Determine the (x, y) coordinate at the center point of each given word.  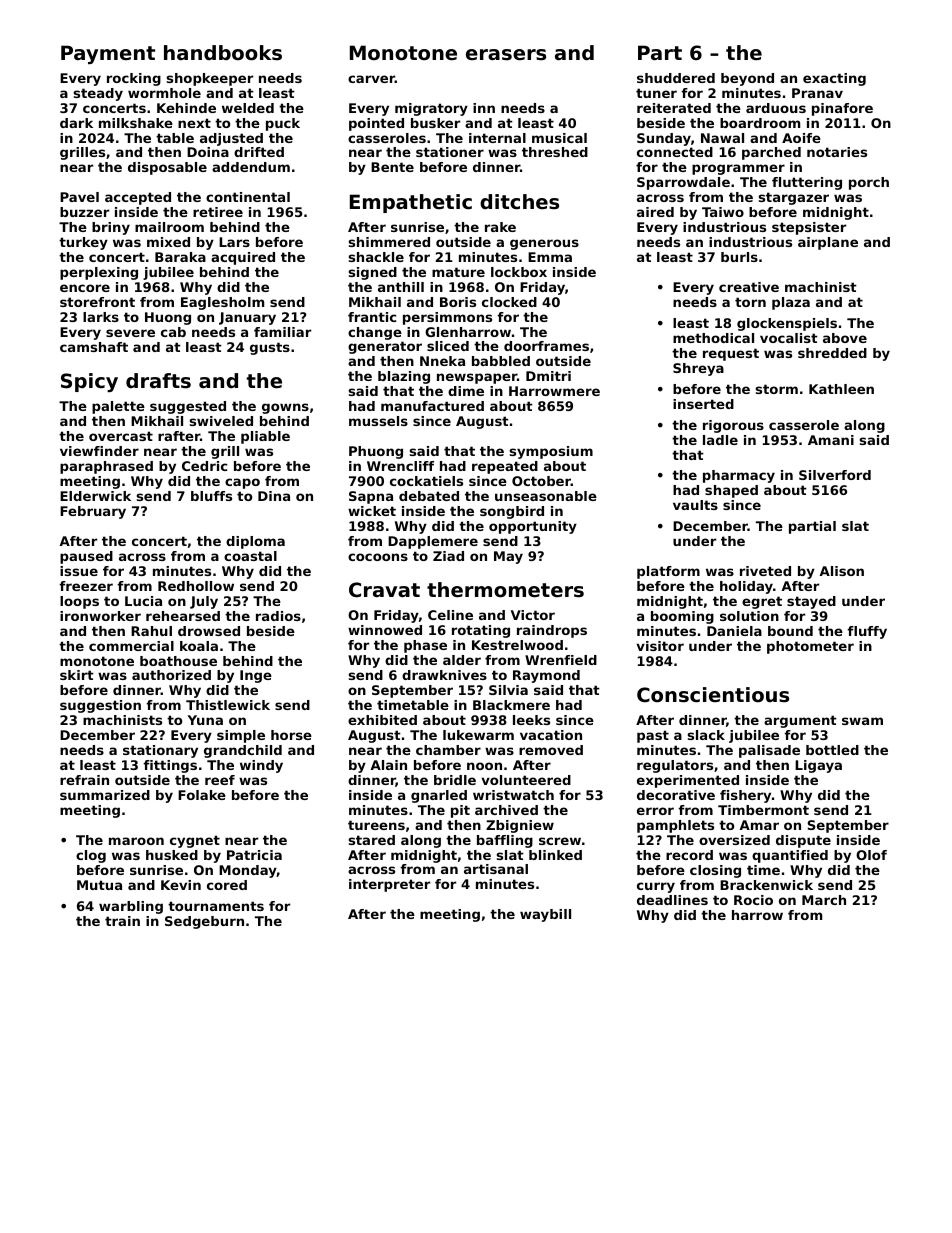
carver (371, 79)
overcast (121, 436)
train (122, 921)
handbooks (223, 53)
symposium (551, 452)
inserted (703, 404)
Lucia (143, 601)
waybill (545, 915)
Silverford (835, 475)
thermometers (505, 590)
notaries (837, 152)
